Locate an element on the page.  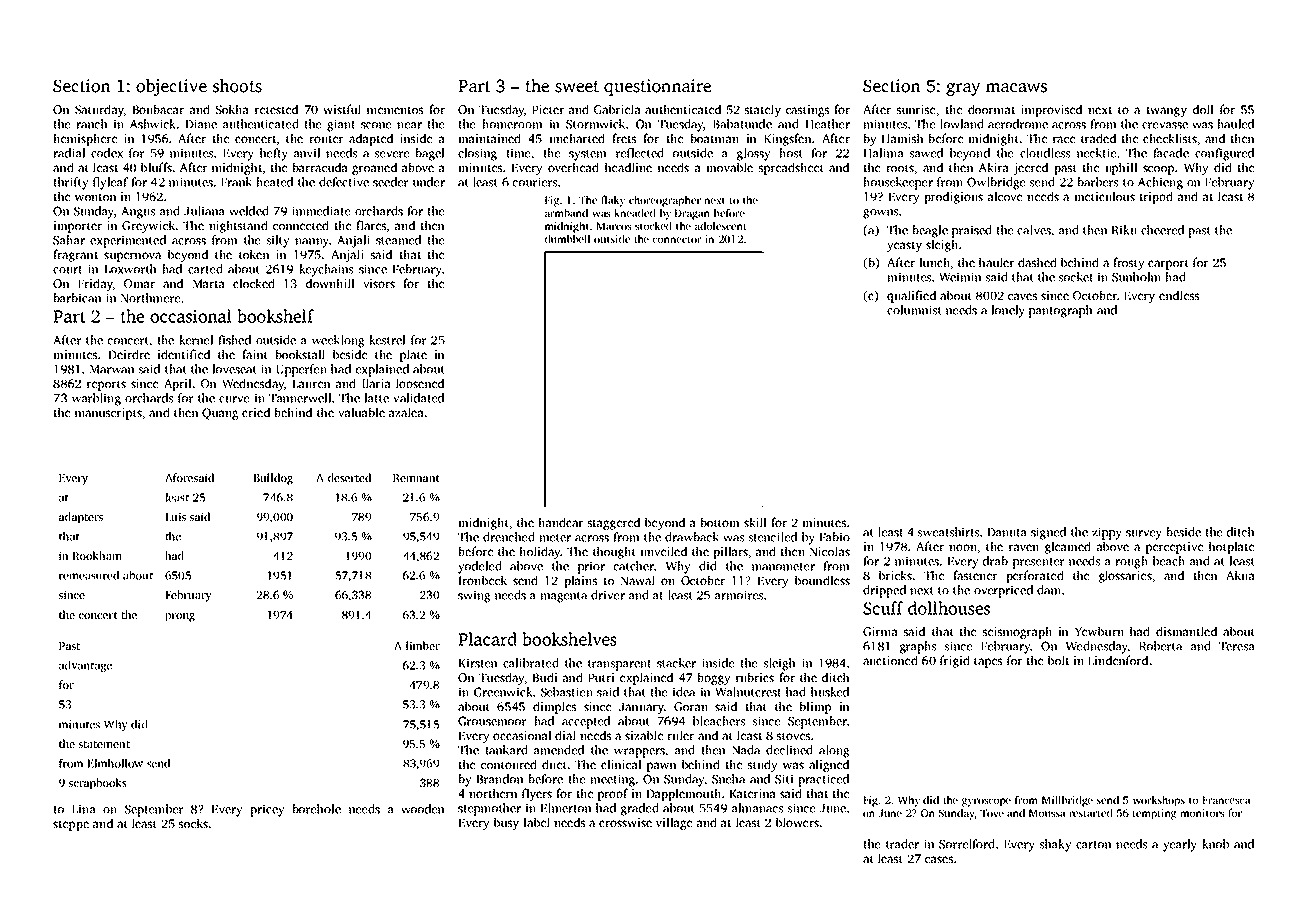
yodeled is located at coordinates (480, 567).
